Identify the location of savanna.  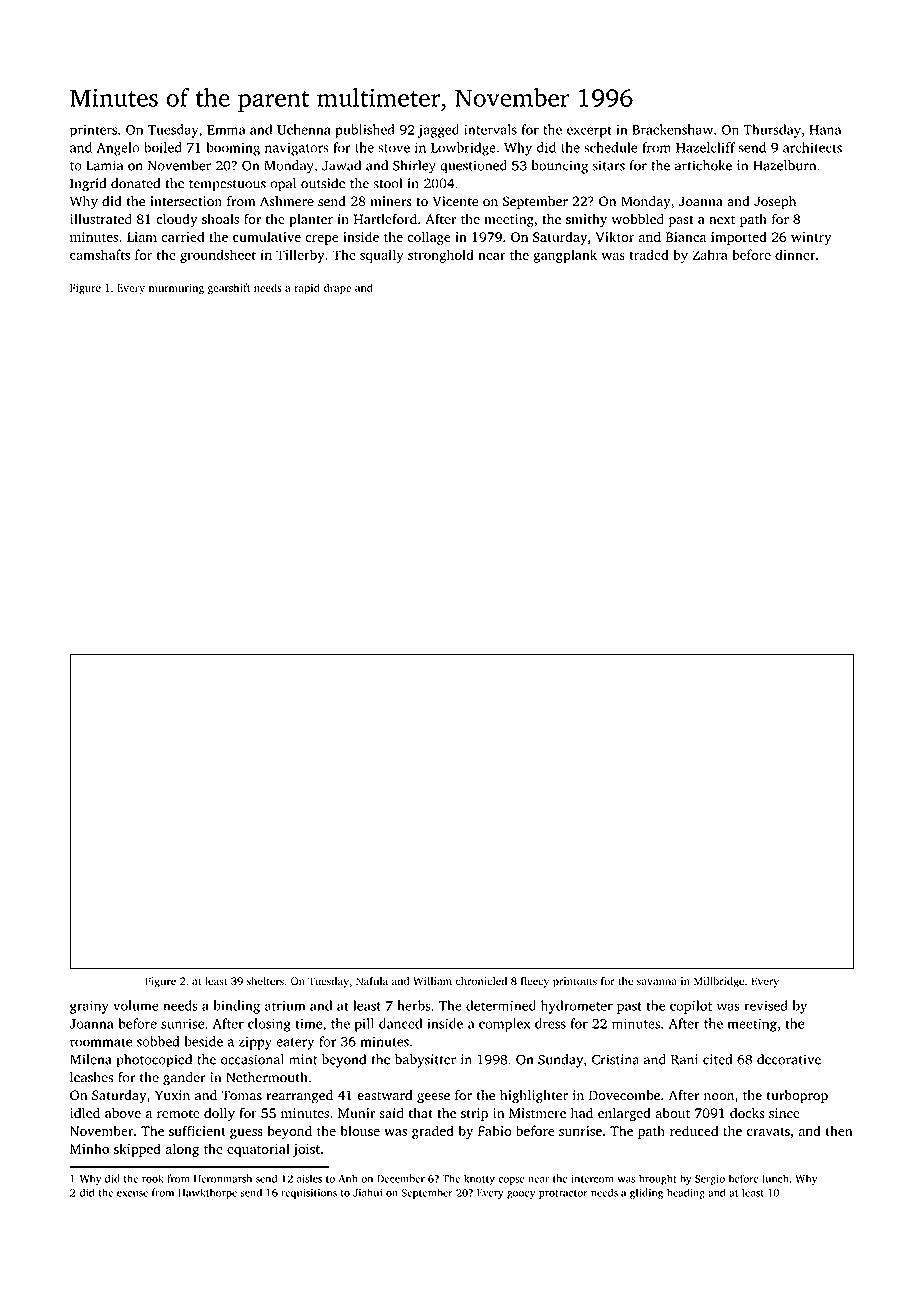
(657, 982).
